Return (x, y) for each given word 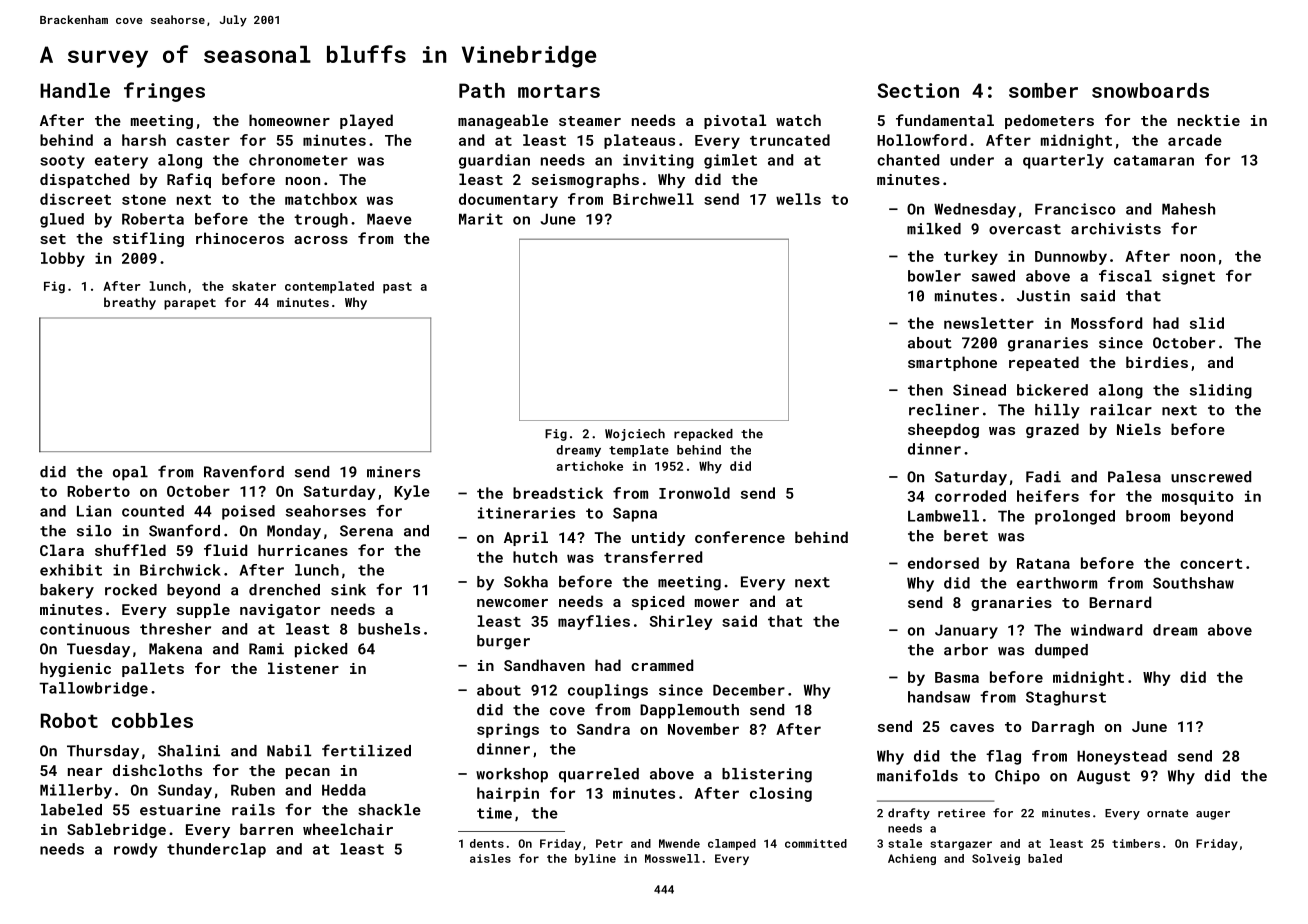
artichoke (590, 466)
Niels (1139, 429)
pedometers (1049, 121)
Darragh (1063, 727)
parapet (190, 304)
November (703, 729)
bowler (934, 276)
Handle (75, 90)
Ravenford (244, 471)
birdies (1157, 362)
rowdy (135, 850)
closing (781, 794)
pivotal (735, 121)
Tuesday (98, 650)
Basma (957, 677)
